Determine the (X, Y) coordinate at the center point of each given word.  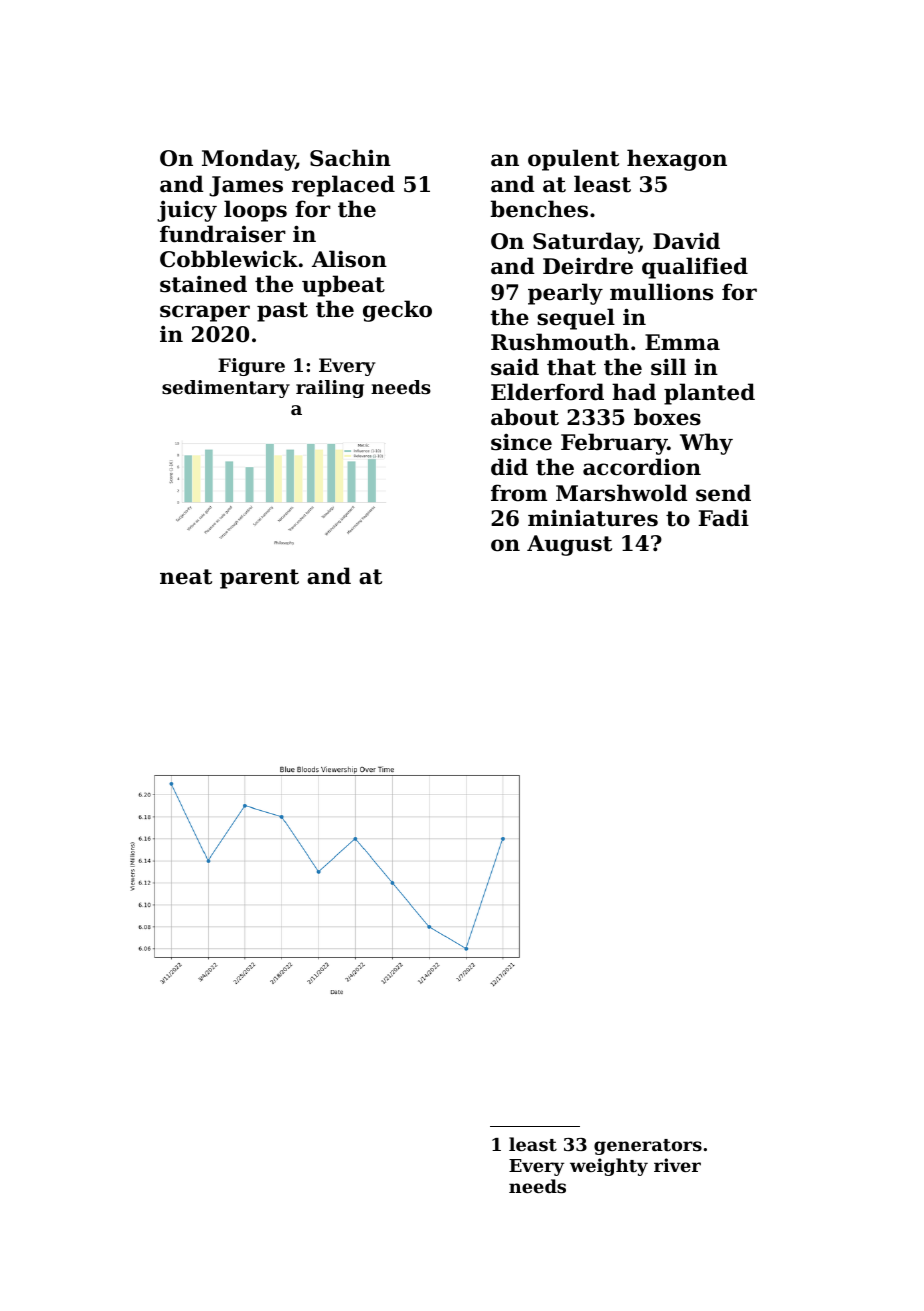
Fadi (723, 518)
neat (186, 577)
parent (259, 579)
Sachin (350, 158)
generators (648, 1147)
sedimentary (226, 389)
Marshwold (622, 493)
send (723, 493)
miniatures (593, 518)
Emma (682, 342)
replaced (343, 186)
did (509, 467)
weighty (609, 1167)
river (677, 1165)
